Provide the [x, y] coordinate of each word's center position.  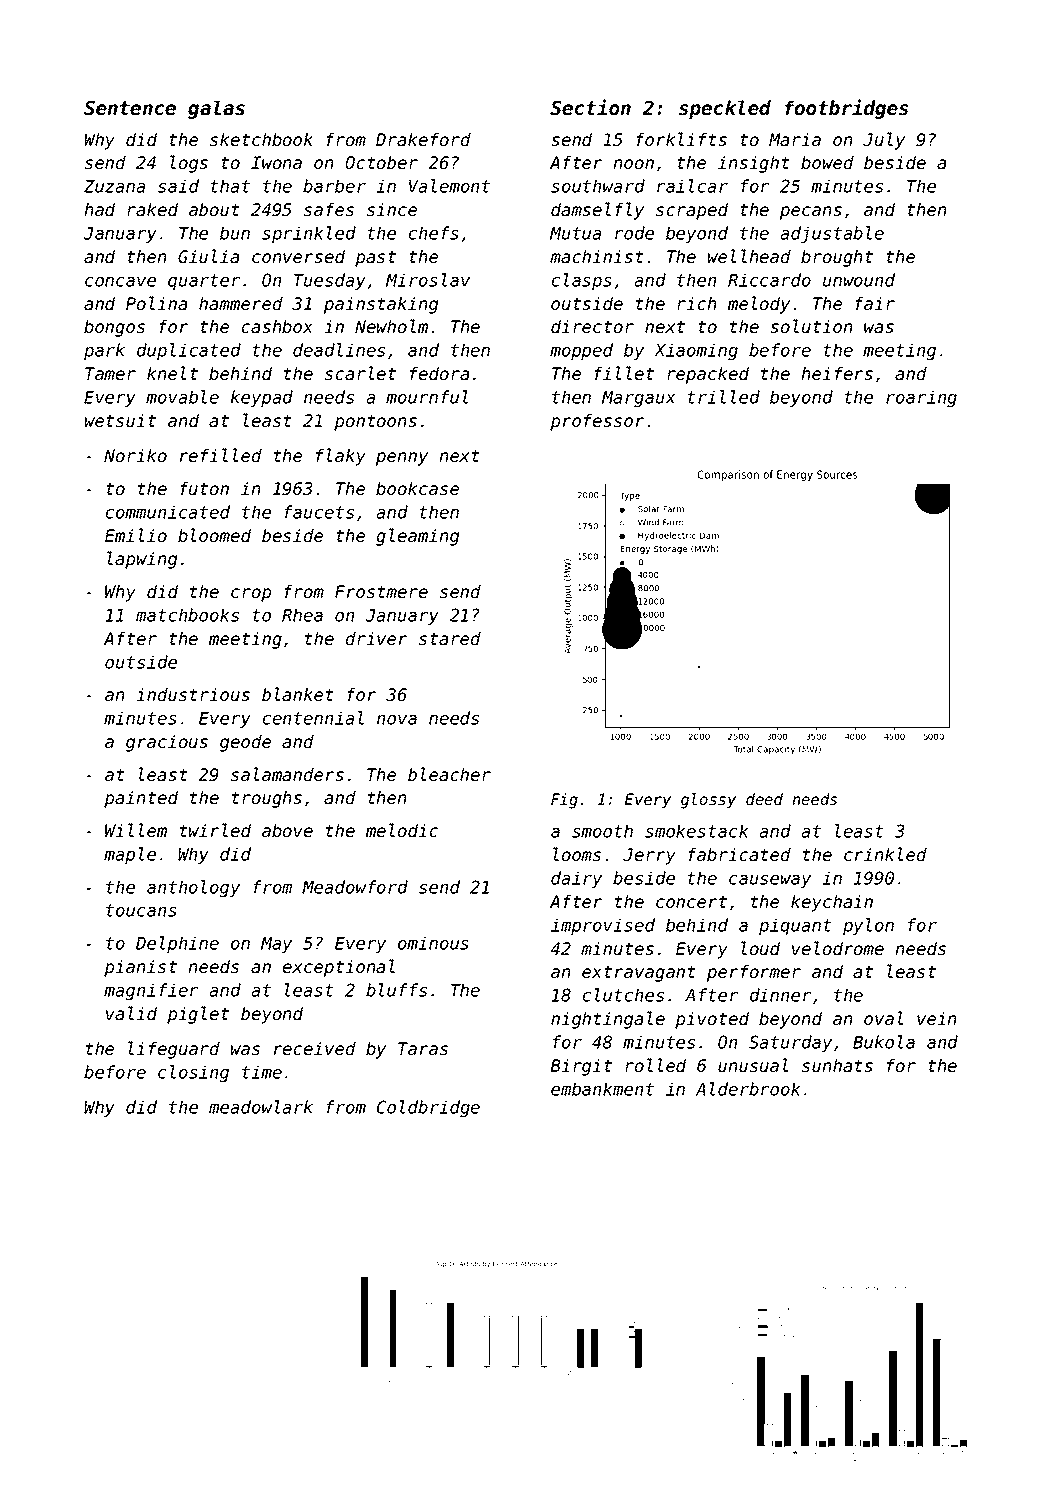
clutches [623, 995]
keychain [832, 903]
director [592, 327]
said [178, 186]
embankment [602, 1089]
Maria [795, 140]
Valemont [449, 186]
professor [597, 422]
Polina [156, 303]
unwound [859, 280]
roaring [921, 398]
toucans [141, 910]
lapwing [142, 560]
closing [193, 1073]
